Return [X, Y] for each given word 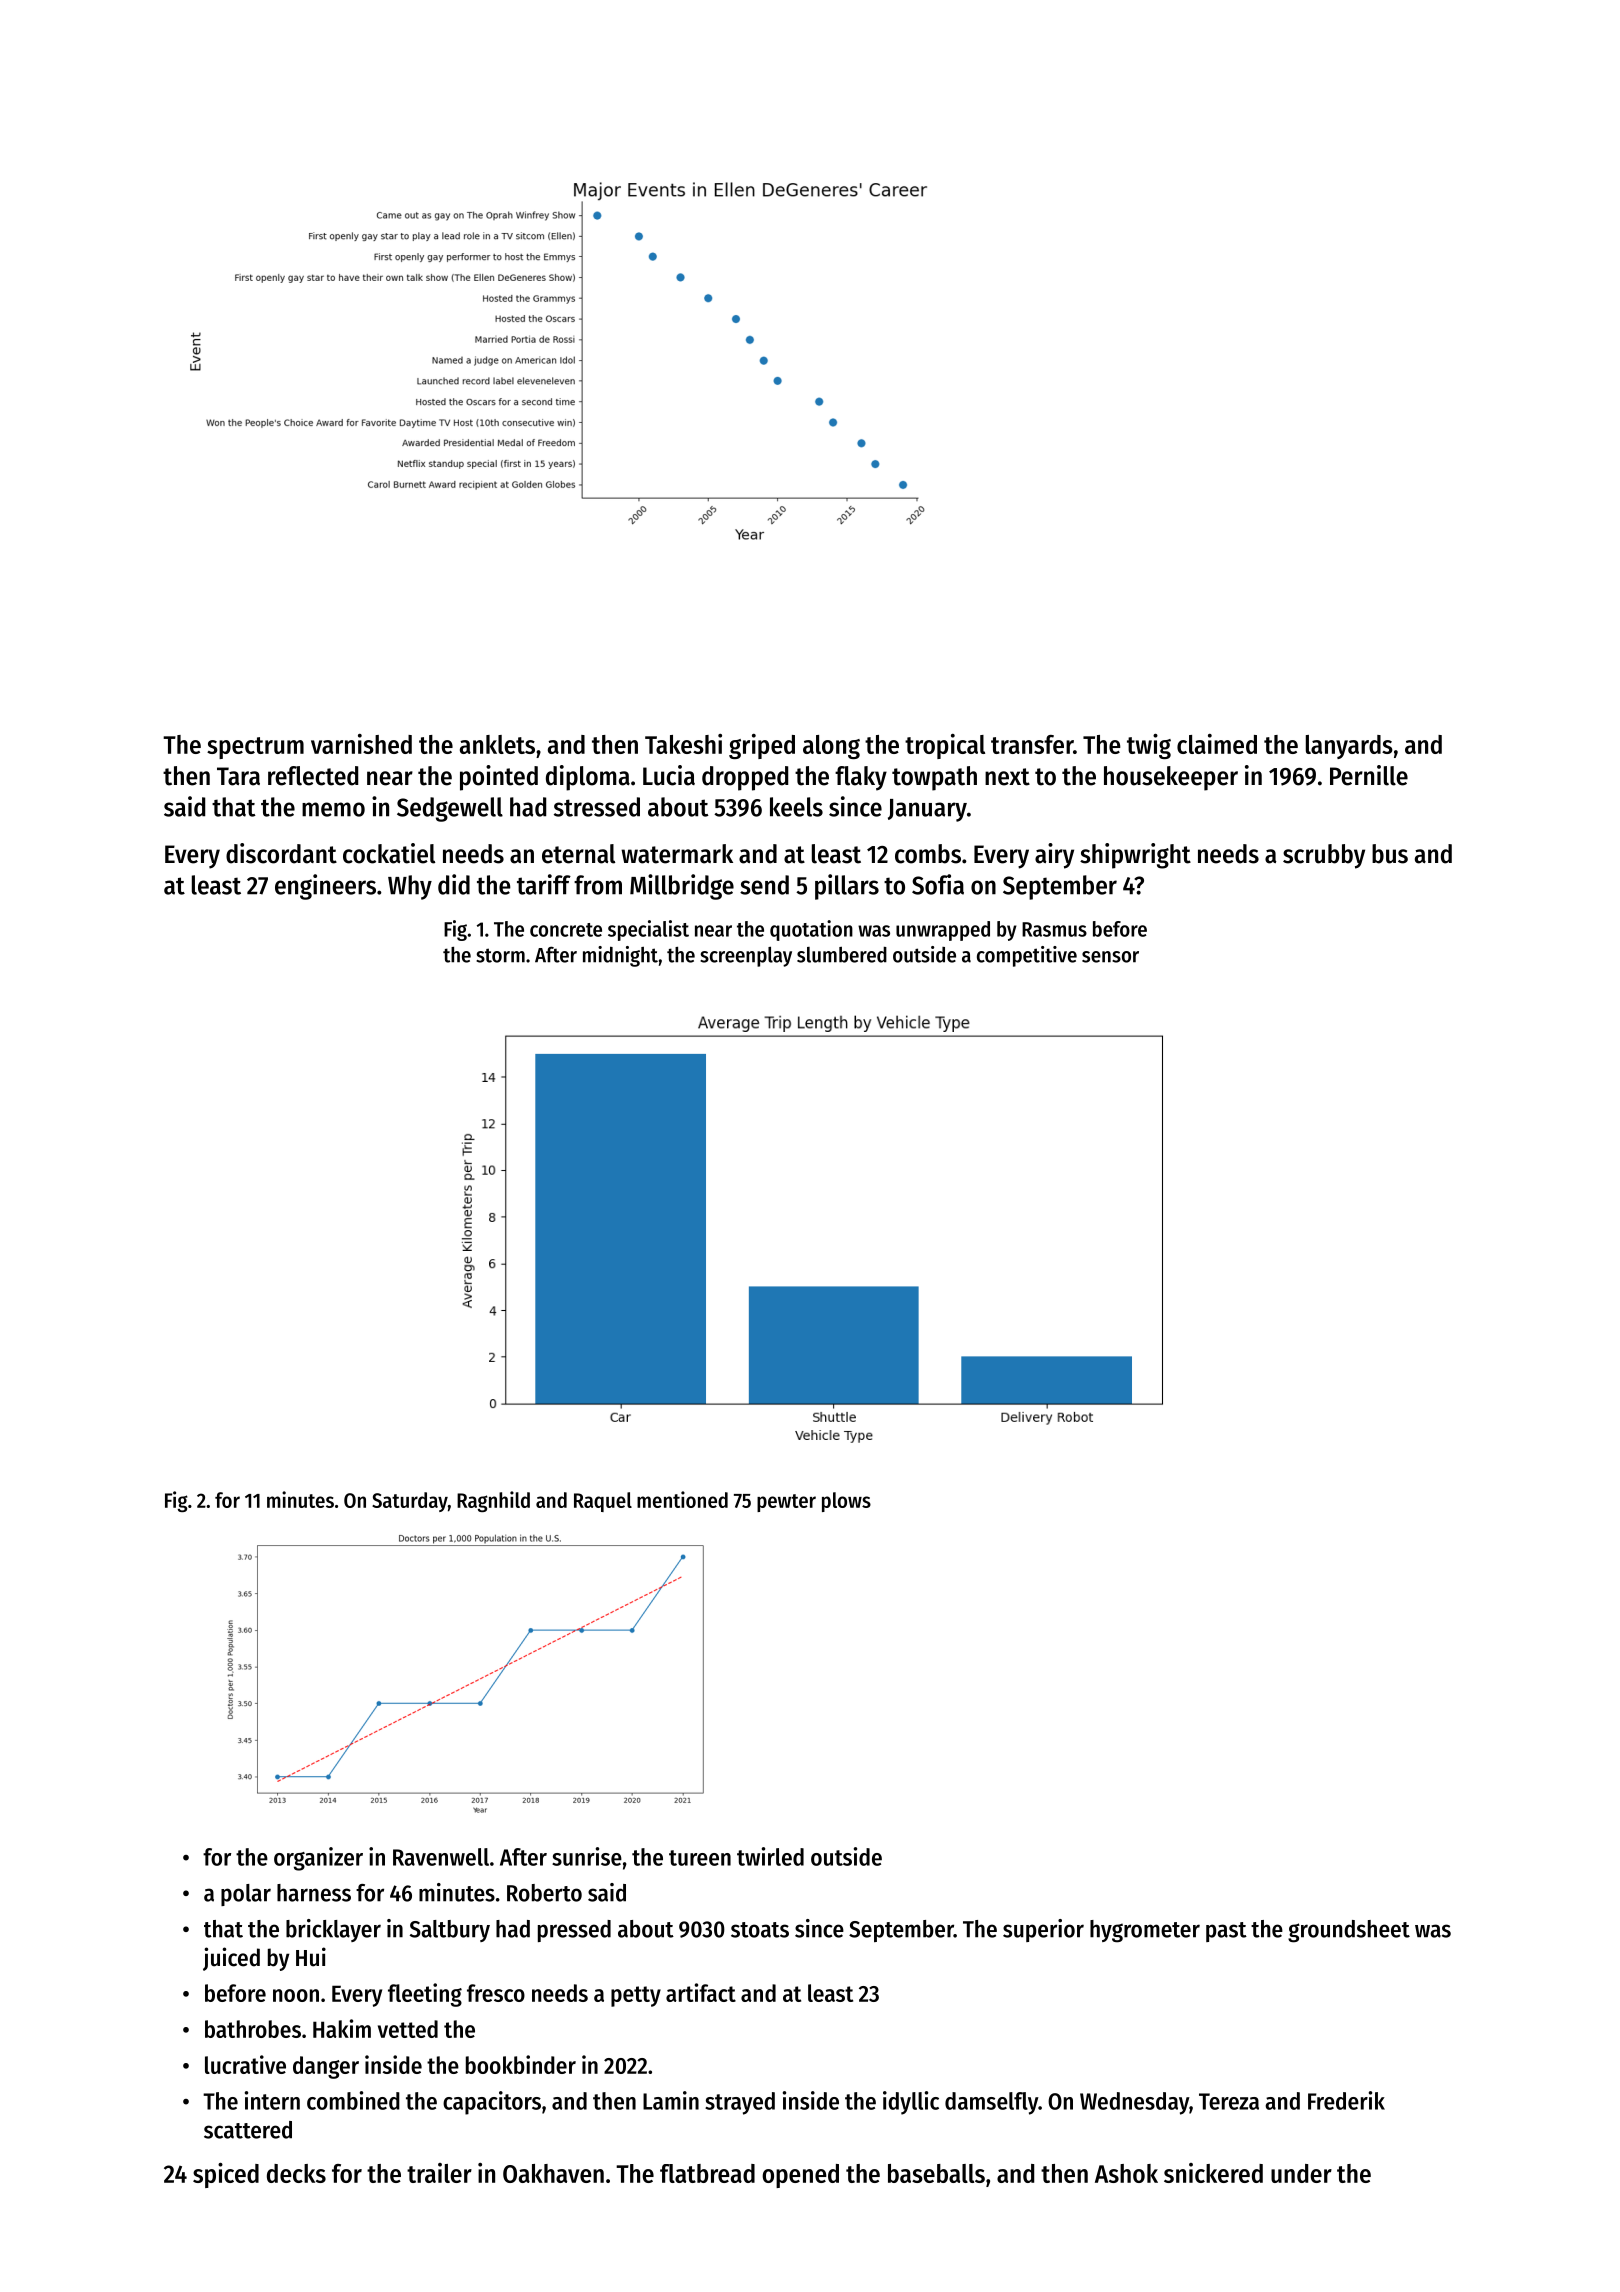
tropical [945, 746]
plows [846, 1502]
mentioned [682, 1499]
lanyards [1349, 747]
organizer [318, 1859]
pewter [786, 1503]
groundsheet [1349, 1931]
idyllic [911, 2103]
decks [296, 2173]
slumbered [842, 955]
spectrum [255, 748]
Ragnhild [493, 1501]
